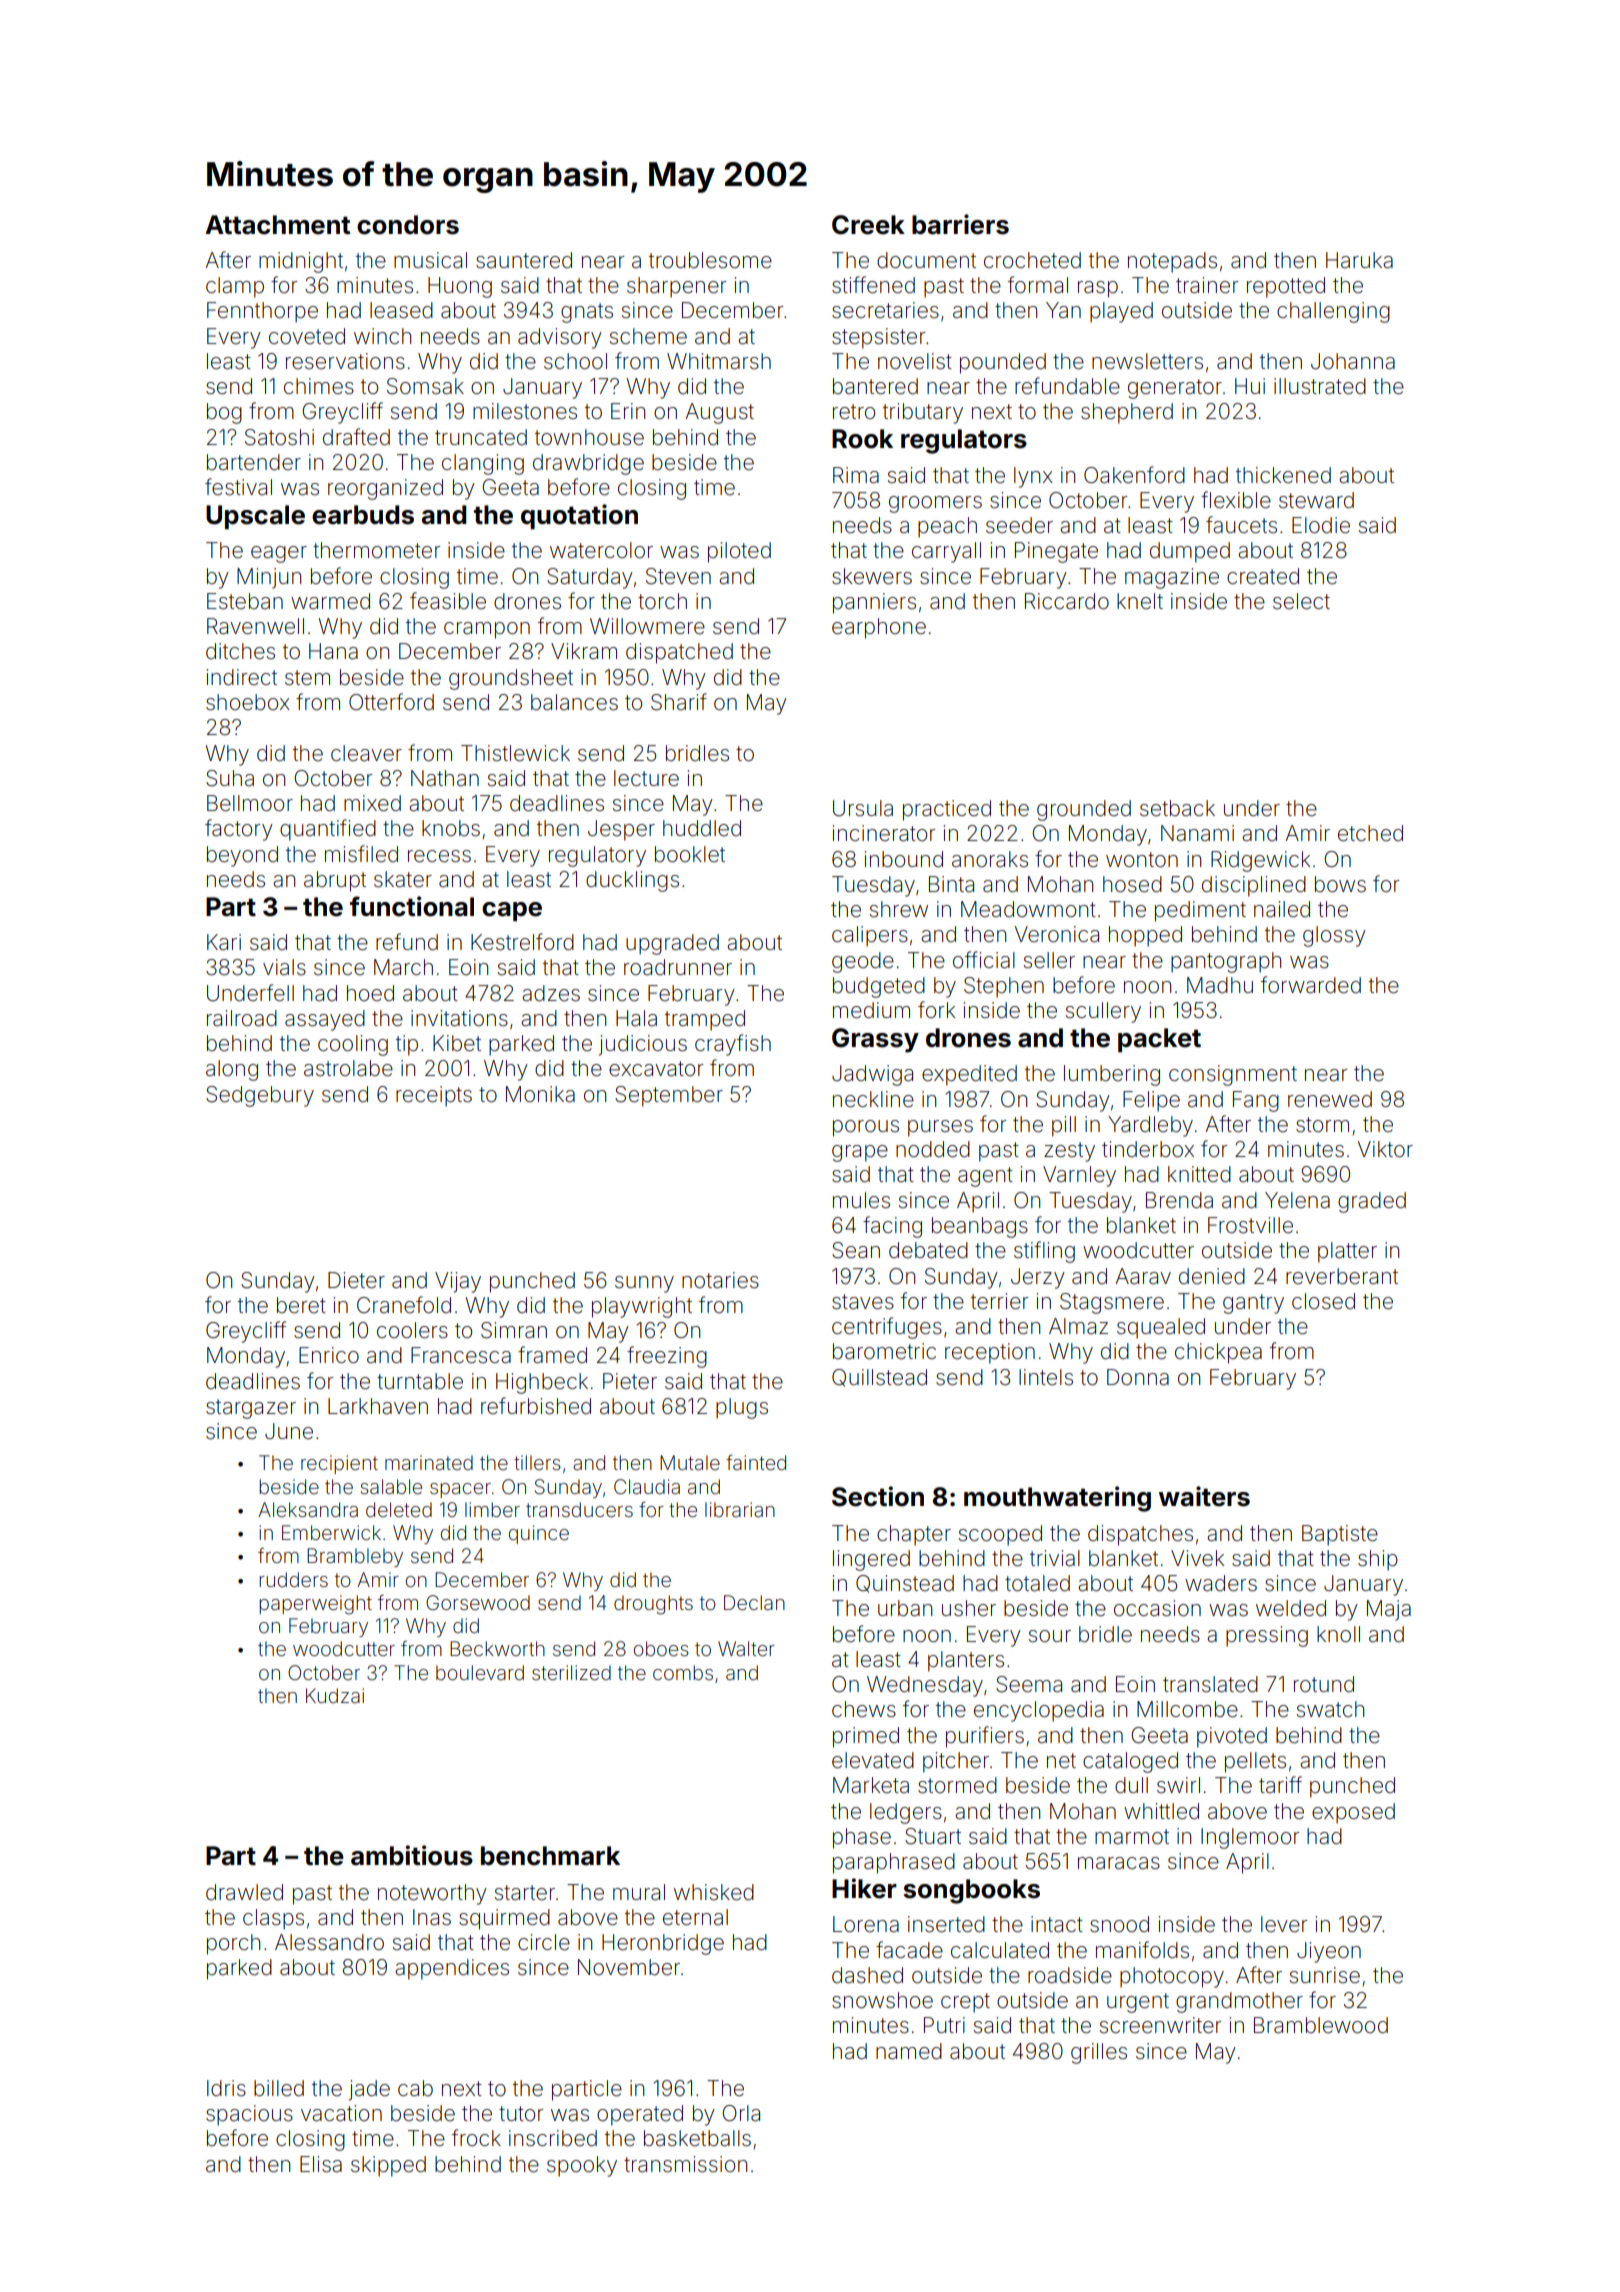 The image size is (1620, 2292). Describe the element at coordinates (301, 1305) in the screenshot. I see `beret` at that location.
